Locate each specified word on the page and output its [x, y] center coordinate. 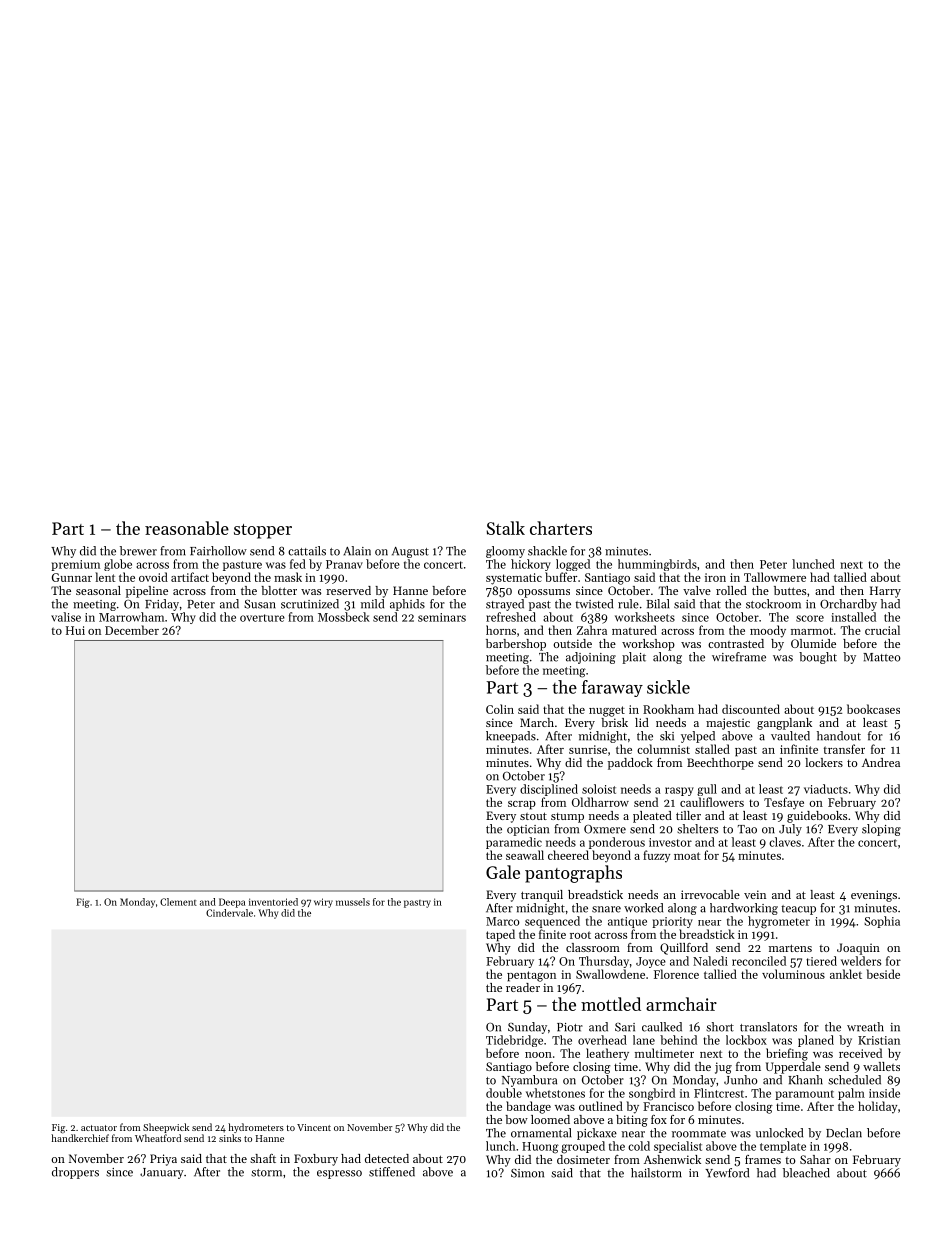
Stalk [506, 528]
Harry [885, 592]
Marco [503, 921]
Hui [75, 630]
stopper [263, 531]
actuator [99, 1128]
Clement [178, 902]
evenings [874, 896]
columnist [663, 749]
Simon [527, 1173]
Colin [500, 709]
